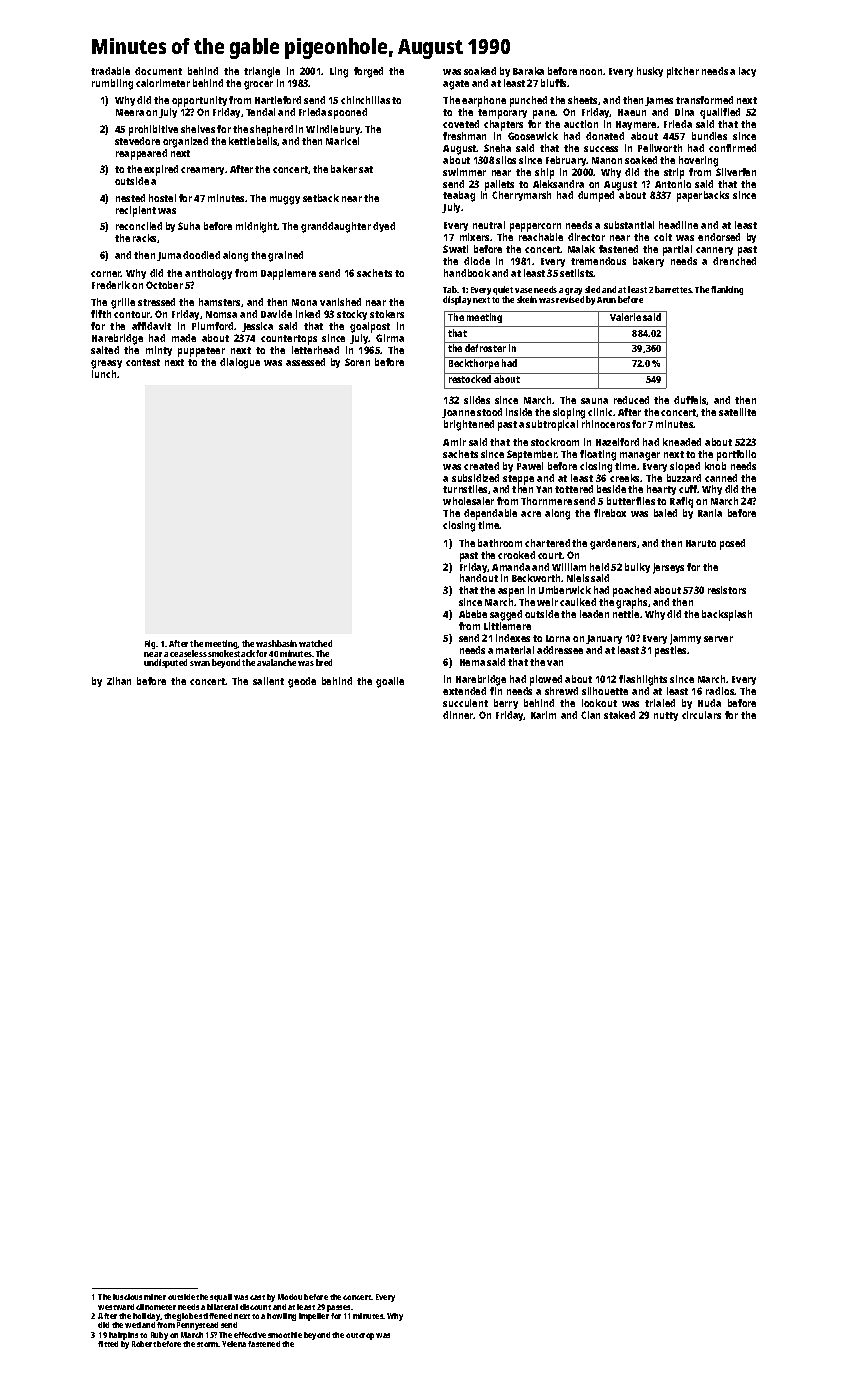 The image size is (849, 1400). I want to click on Fig, so click(150, 644).
